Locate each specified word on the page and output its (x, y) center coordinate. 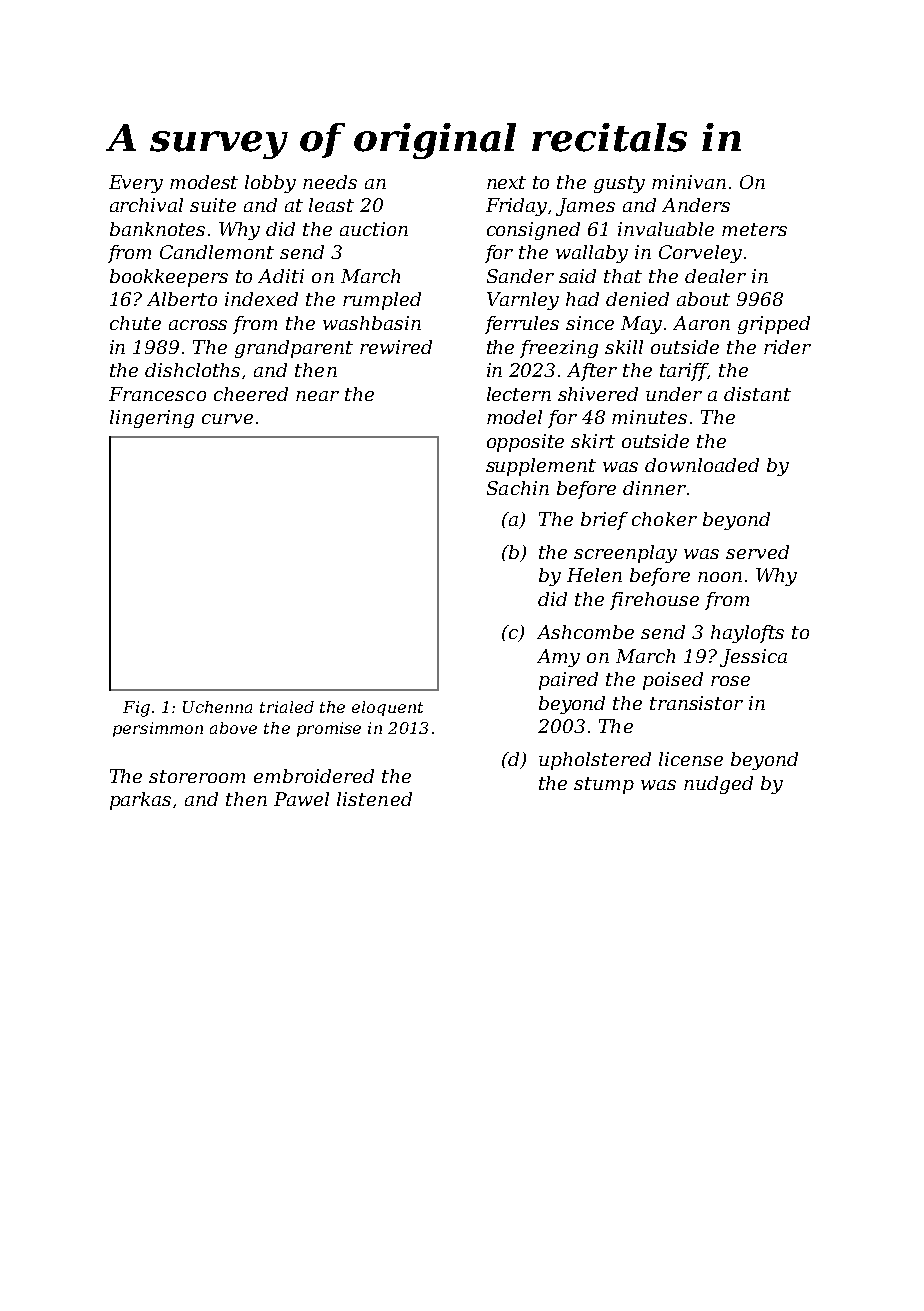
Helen (594, 575)
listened (374, 799)
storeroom (197, 776)
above (233, 728)
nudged (718, 785)
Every (136, 184)
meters (754, 229)
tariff (684, 372)
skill (624, 347)
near (317, 396)
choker (664, 519)
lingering (152, 419)
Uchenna (217, 707)
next (506, 182)
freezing (559, 349)
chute (135, 323)
